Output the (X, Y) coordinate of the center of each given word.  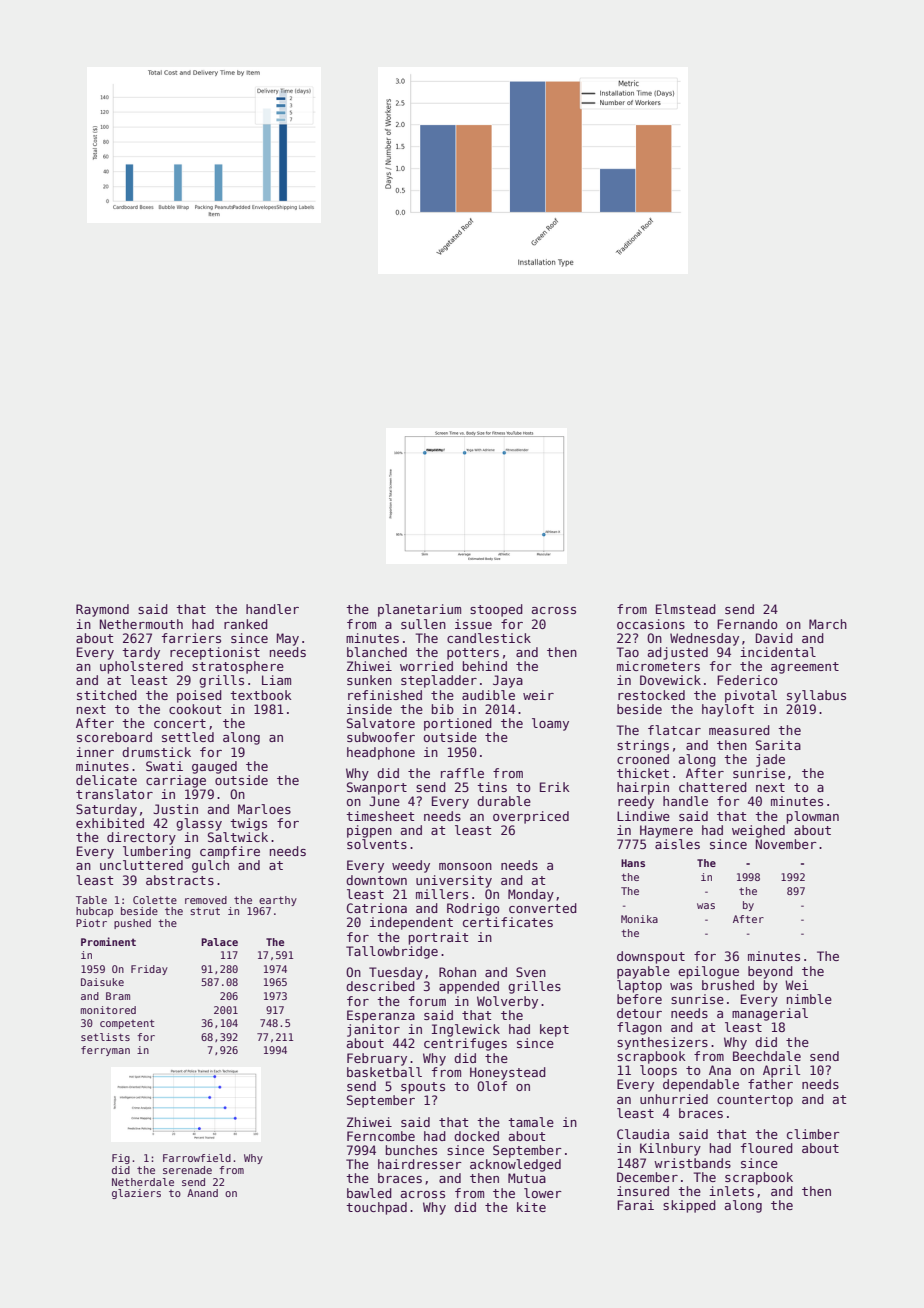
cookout (195, 709)
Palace (219, 942)
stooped (496, 610)
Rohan (457, 972)
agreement (805, 668)
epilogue (708, 972)
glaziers (136, 1194)
